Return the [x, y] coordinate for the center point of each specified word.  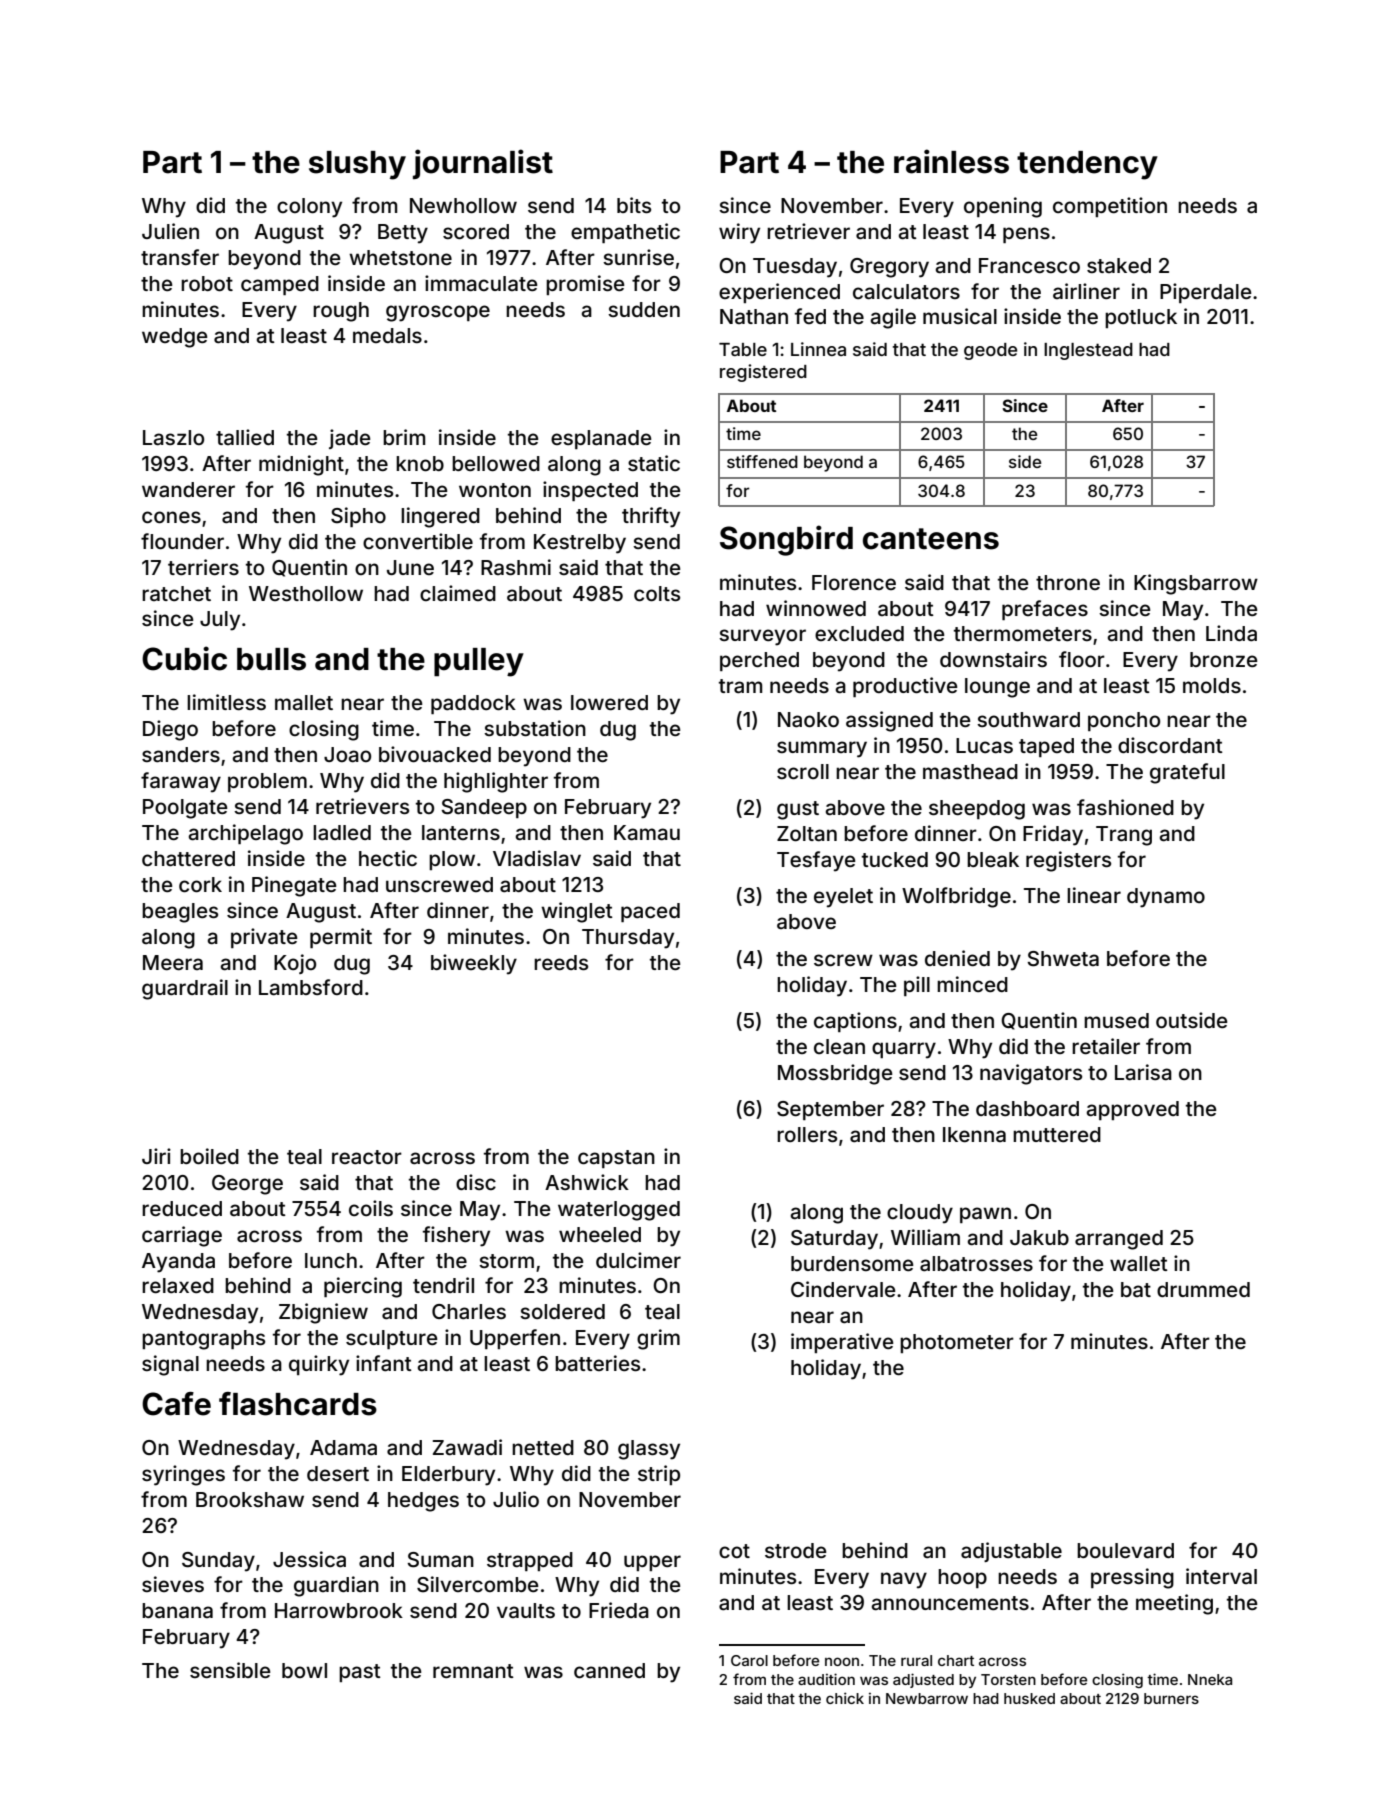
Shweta [1063, 959]
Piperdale [1206, 293]
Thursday [628, 939]
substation [535, 728]
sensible [230, 1670]
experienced [779, 293]
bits [634, 205]
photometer [957, 1343]
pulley [479, 662]
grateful [1187, 773]
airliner [1086, 291]
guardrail [185, 989]
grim [658, 1339]
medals [387, 335]
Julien [170, 231]
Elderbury [448, 1476]
